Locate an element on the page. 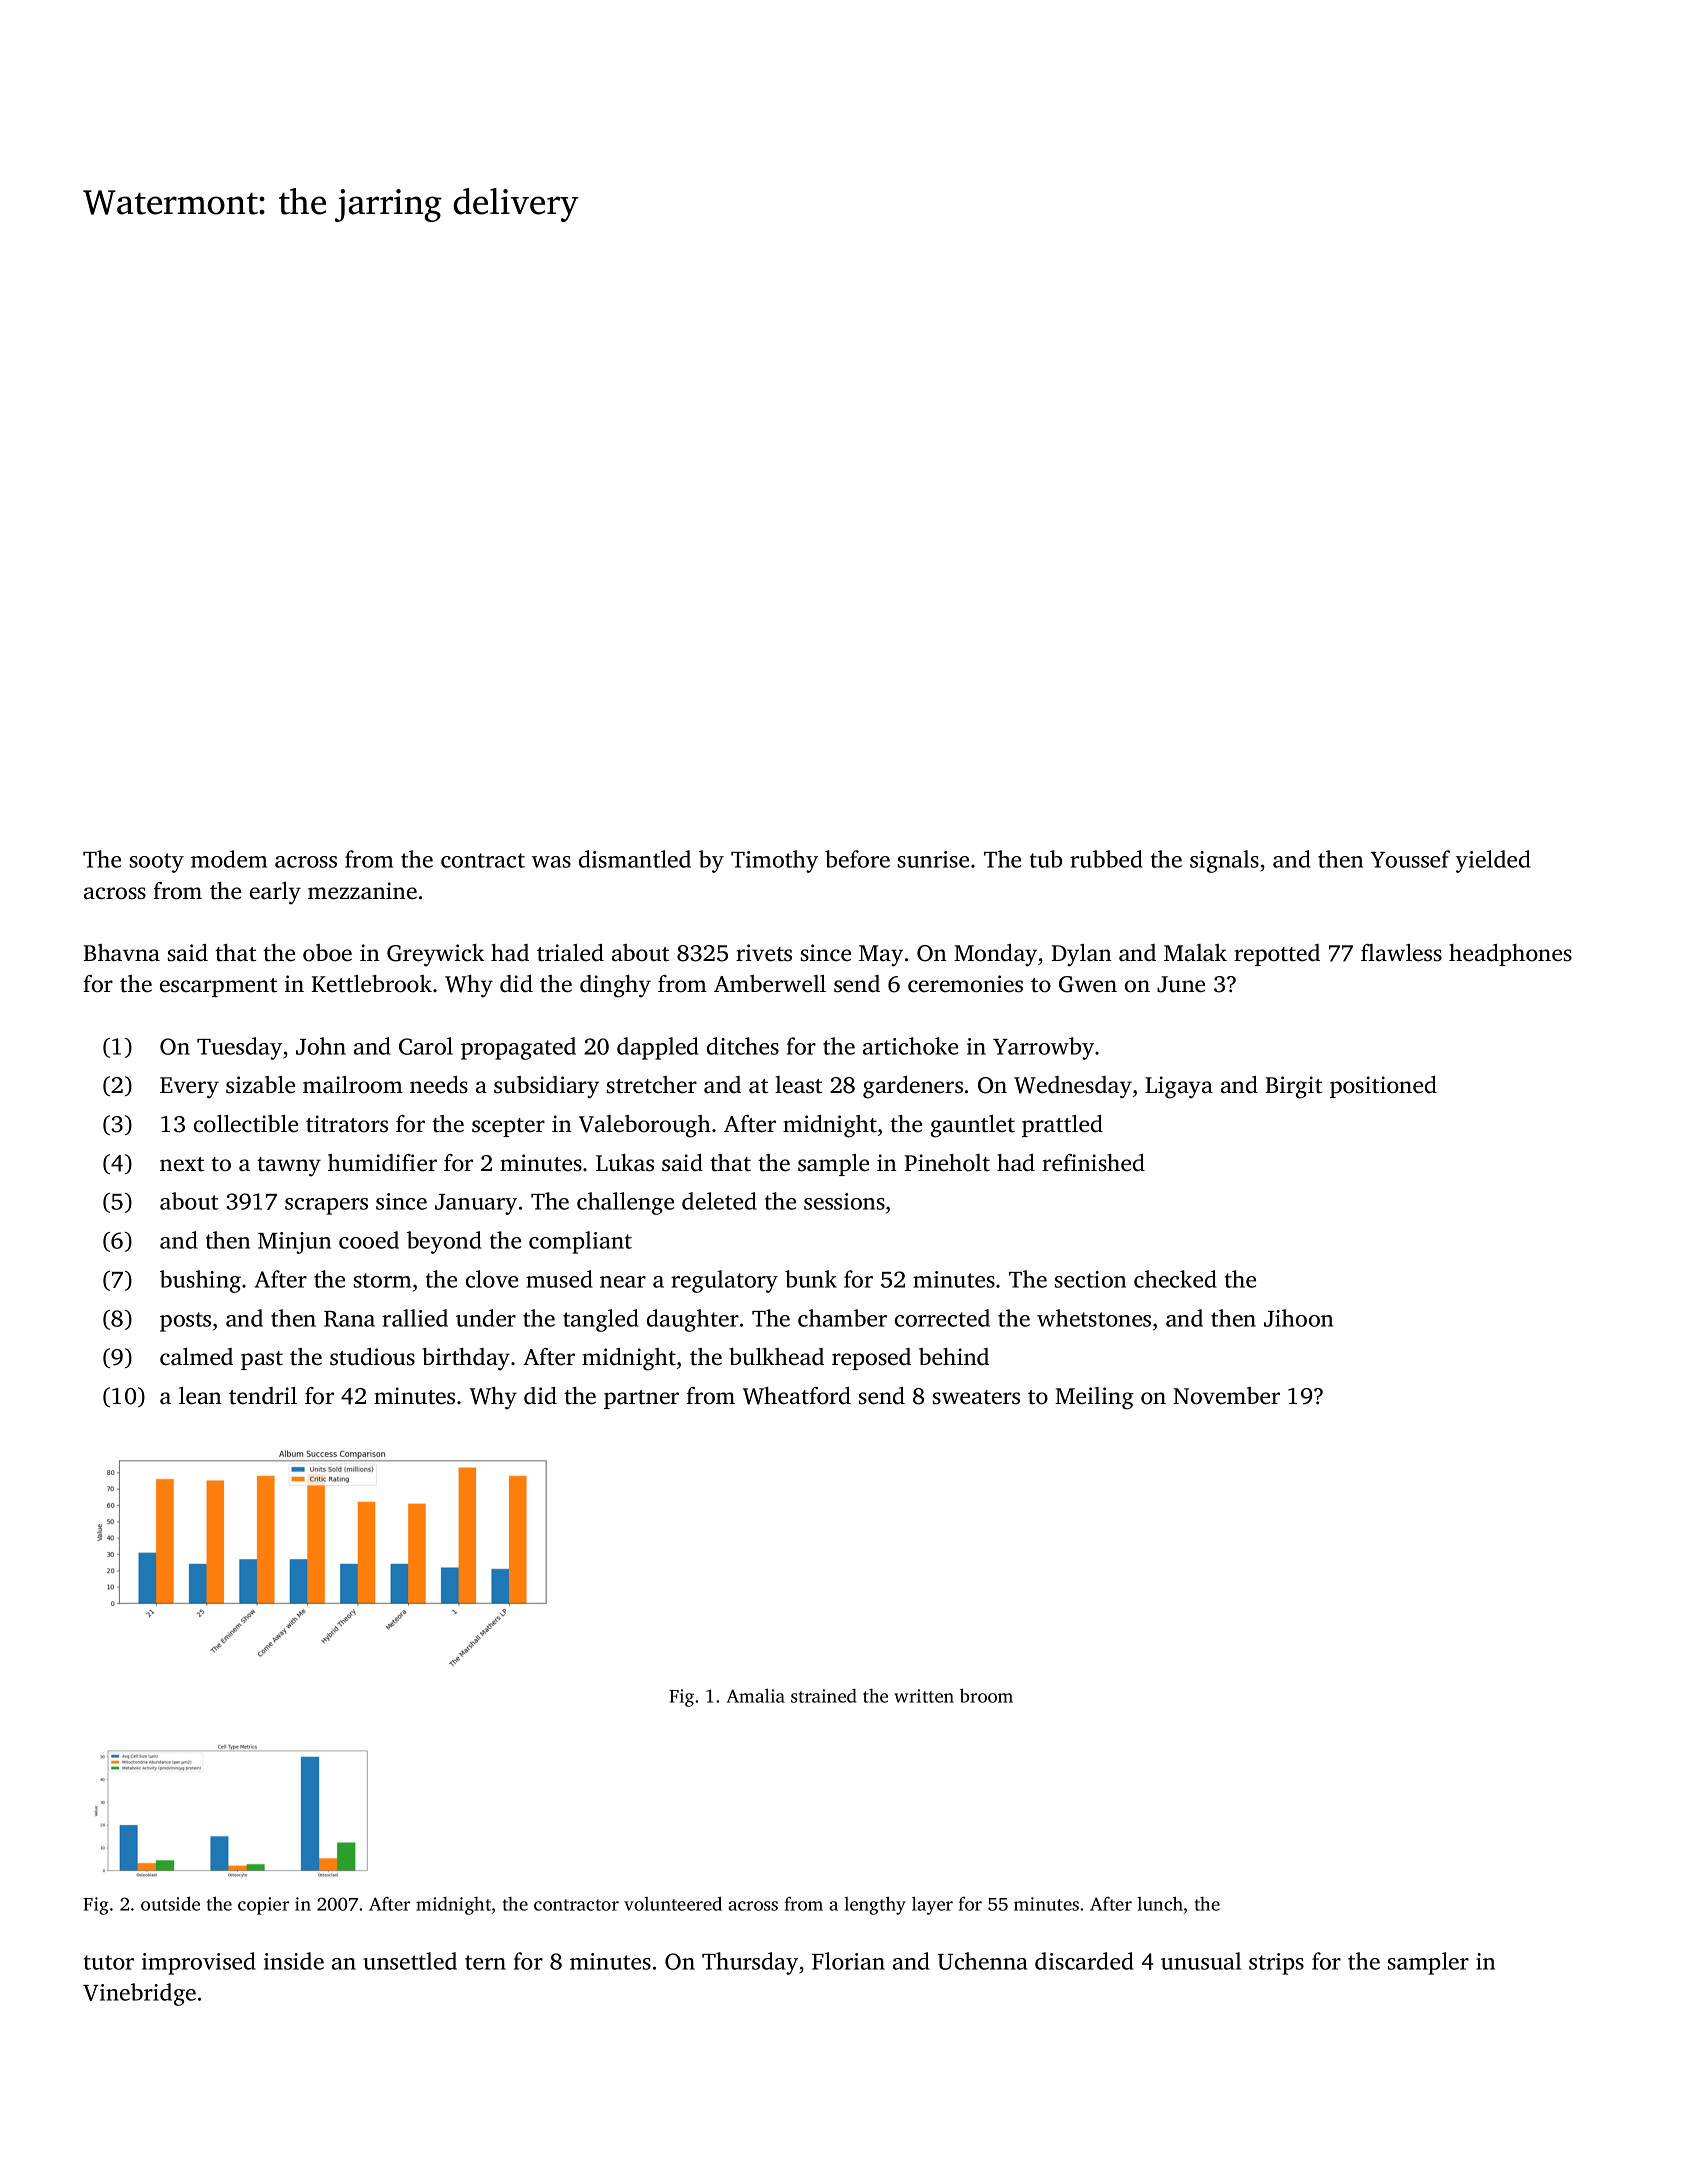 The height and width of the image is (2178, 1683). discarded is located at coordinates (1084, 1961).
